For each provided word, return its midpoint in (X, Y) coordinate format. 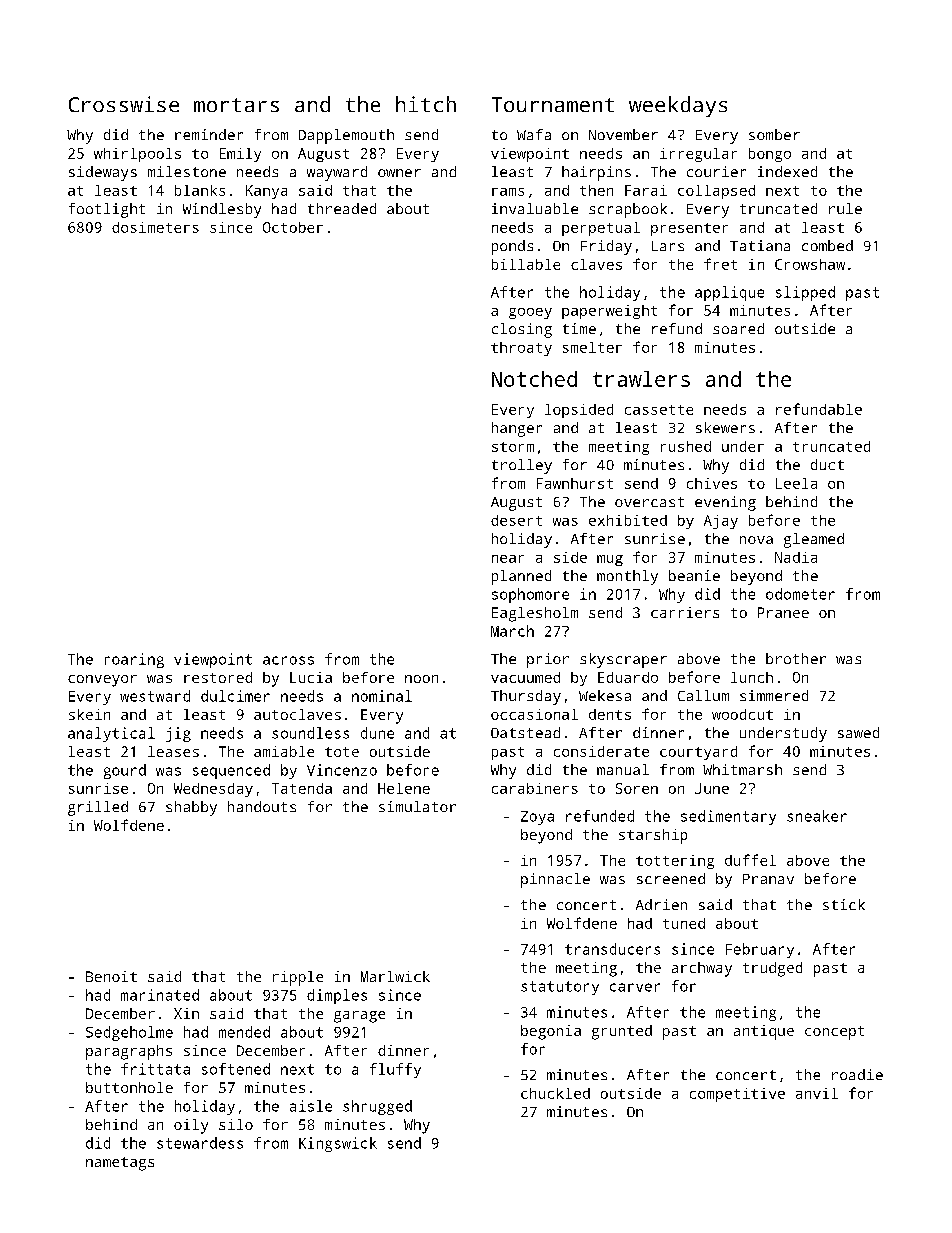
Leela (796, 483)
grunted (622, 1032)
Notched (534, 379)
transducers (612, 949)
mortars (236, 105)
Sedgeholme (129, 1033)
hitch (426, 104)
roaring (134, 660)
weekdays (678, 106)
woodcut (742, 714)
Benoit (111, 976)
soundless (310, 733)
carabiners (535, 788)
